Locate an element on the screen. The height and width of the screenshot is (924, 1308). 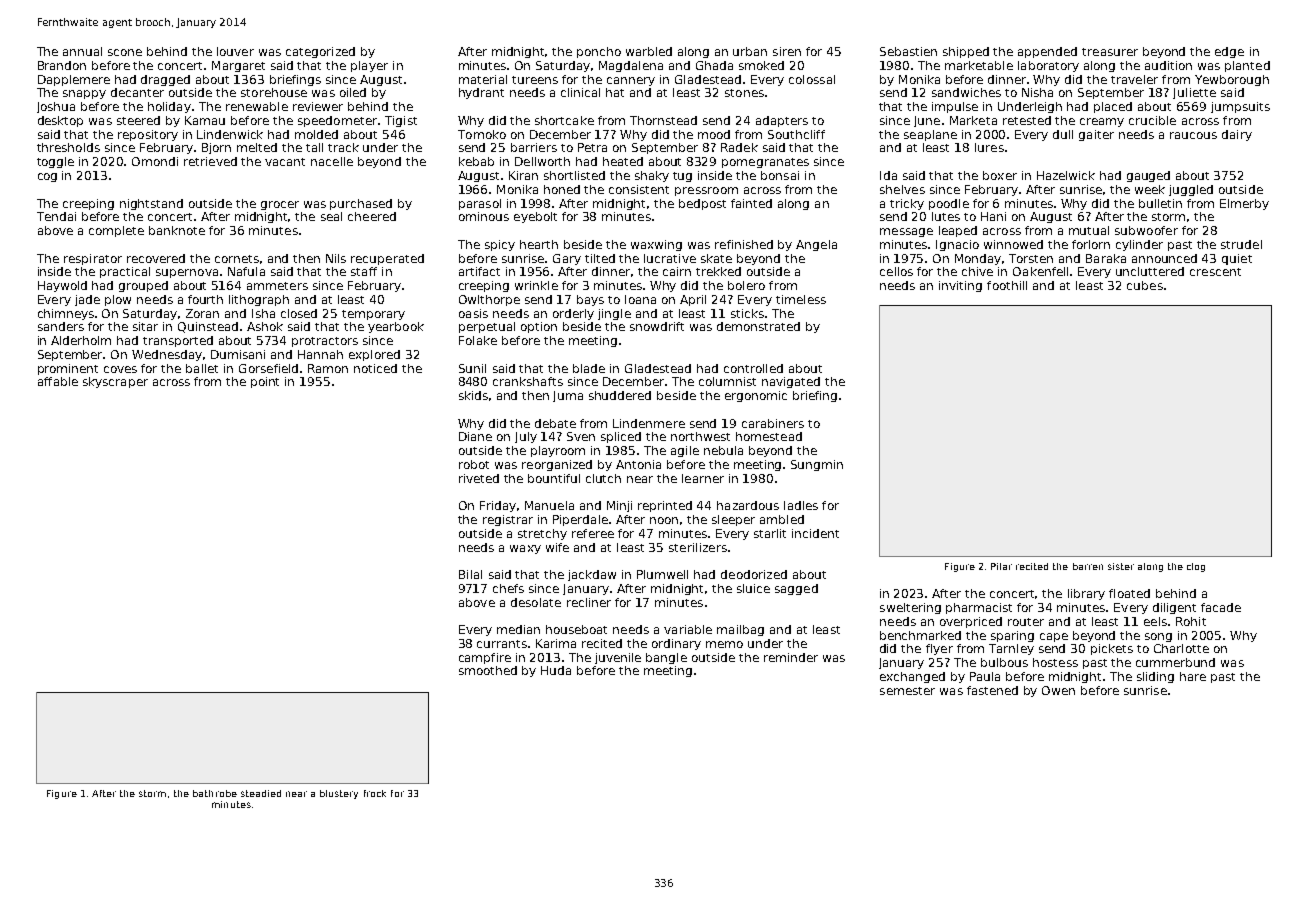
point is located at coordinates (265, 382).
